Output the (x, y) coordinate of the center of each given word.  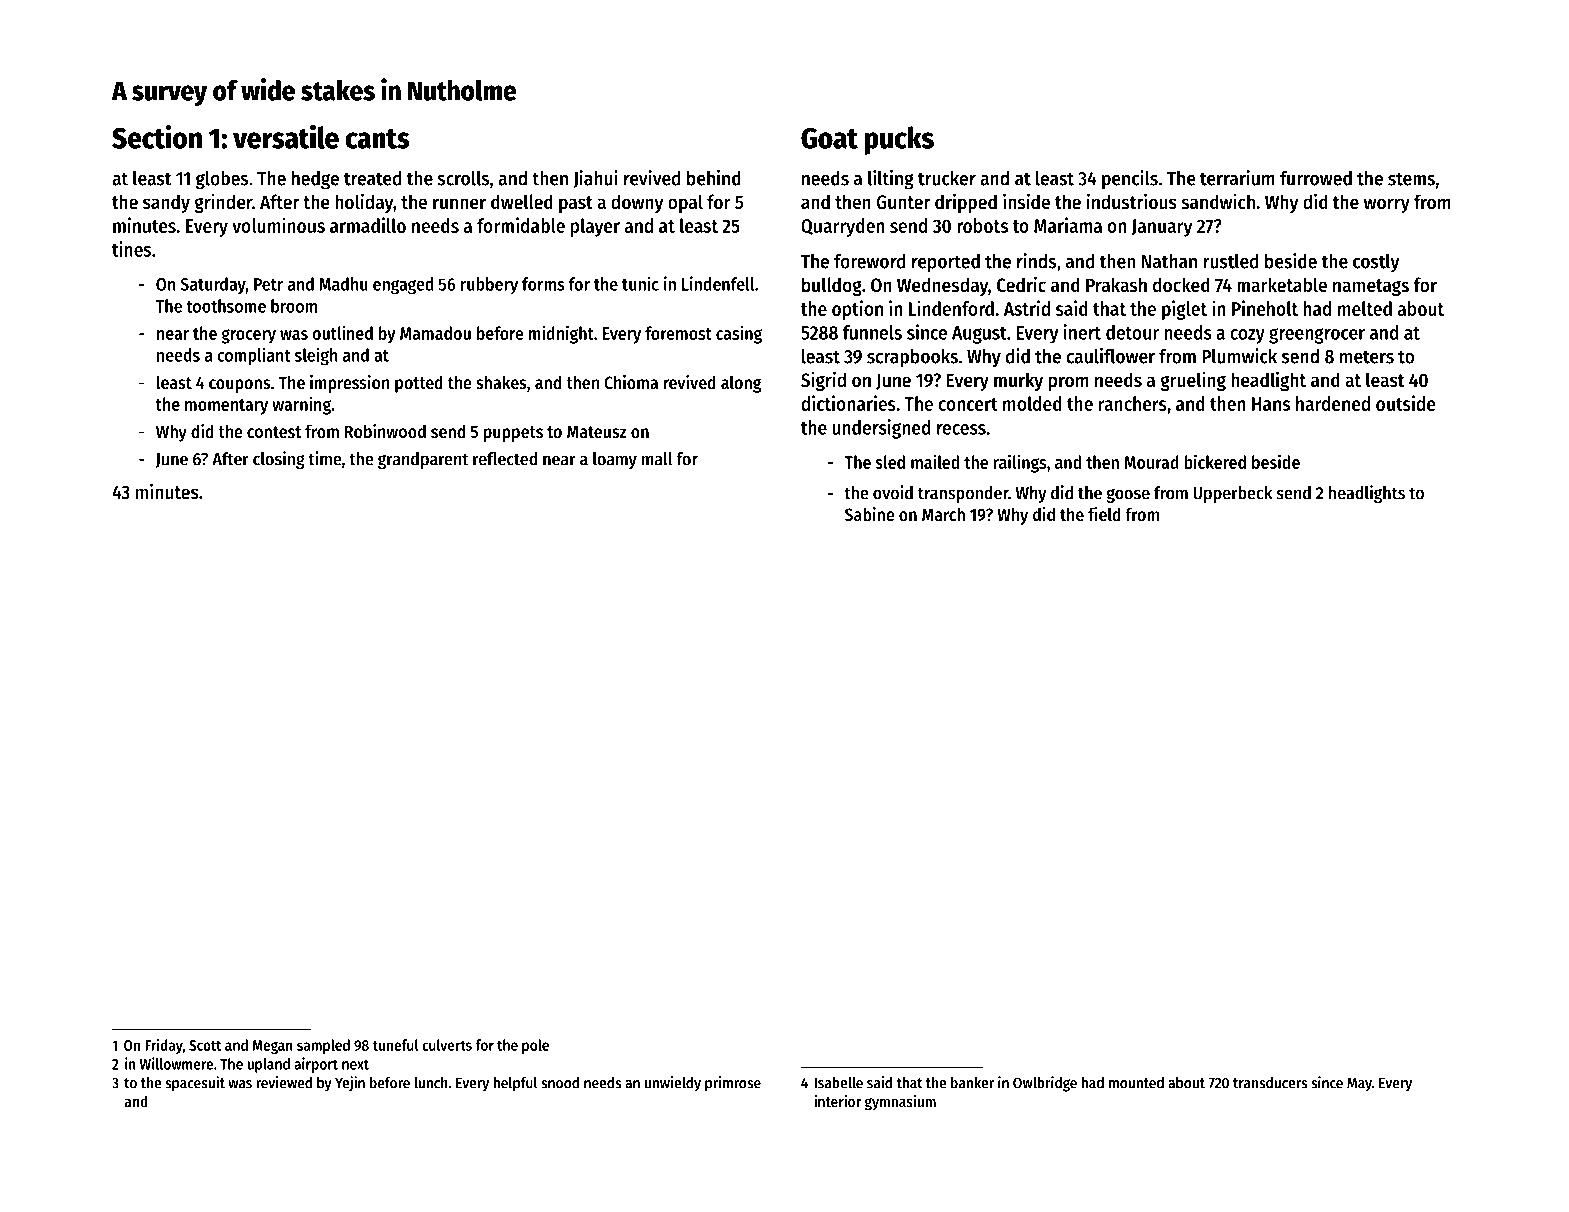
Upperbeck (1232, 494)
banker (972, 1083)
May (1359, 1084)
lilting (891, 180)
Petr (268, 284)
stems (1411, 179)
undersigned (881, 429)
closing (279, 460)
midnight (561, 334)
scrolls (463, 178)
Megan (272, 1047)
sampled (323, 1046)
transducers (1270, 1083)
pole (535, 1046)
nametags (1371, 287)
